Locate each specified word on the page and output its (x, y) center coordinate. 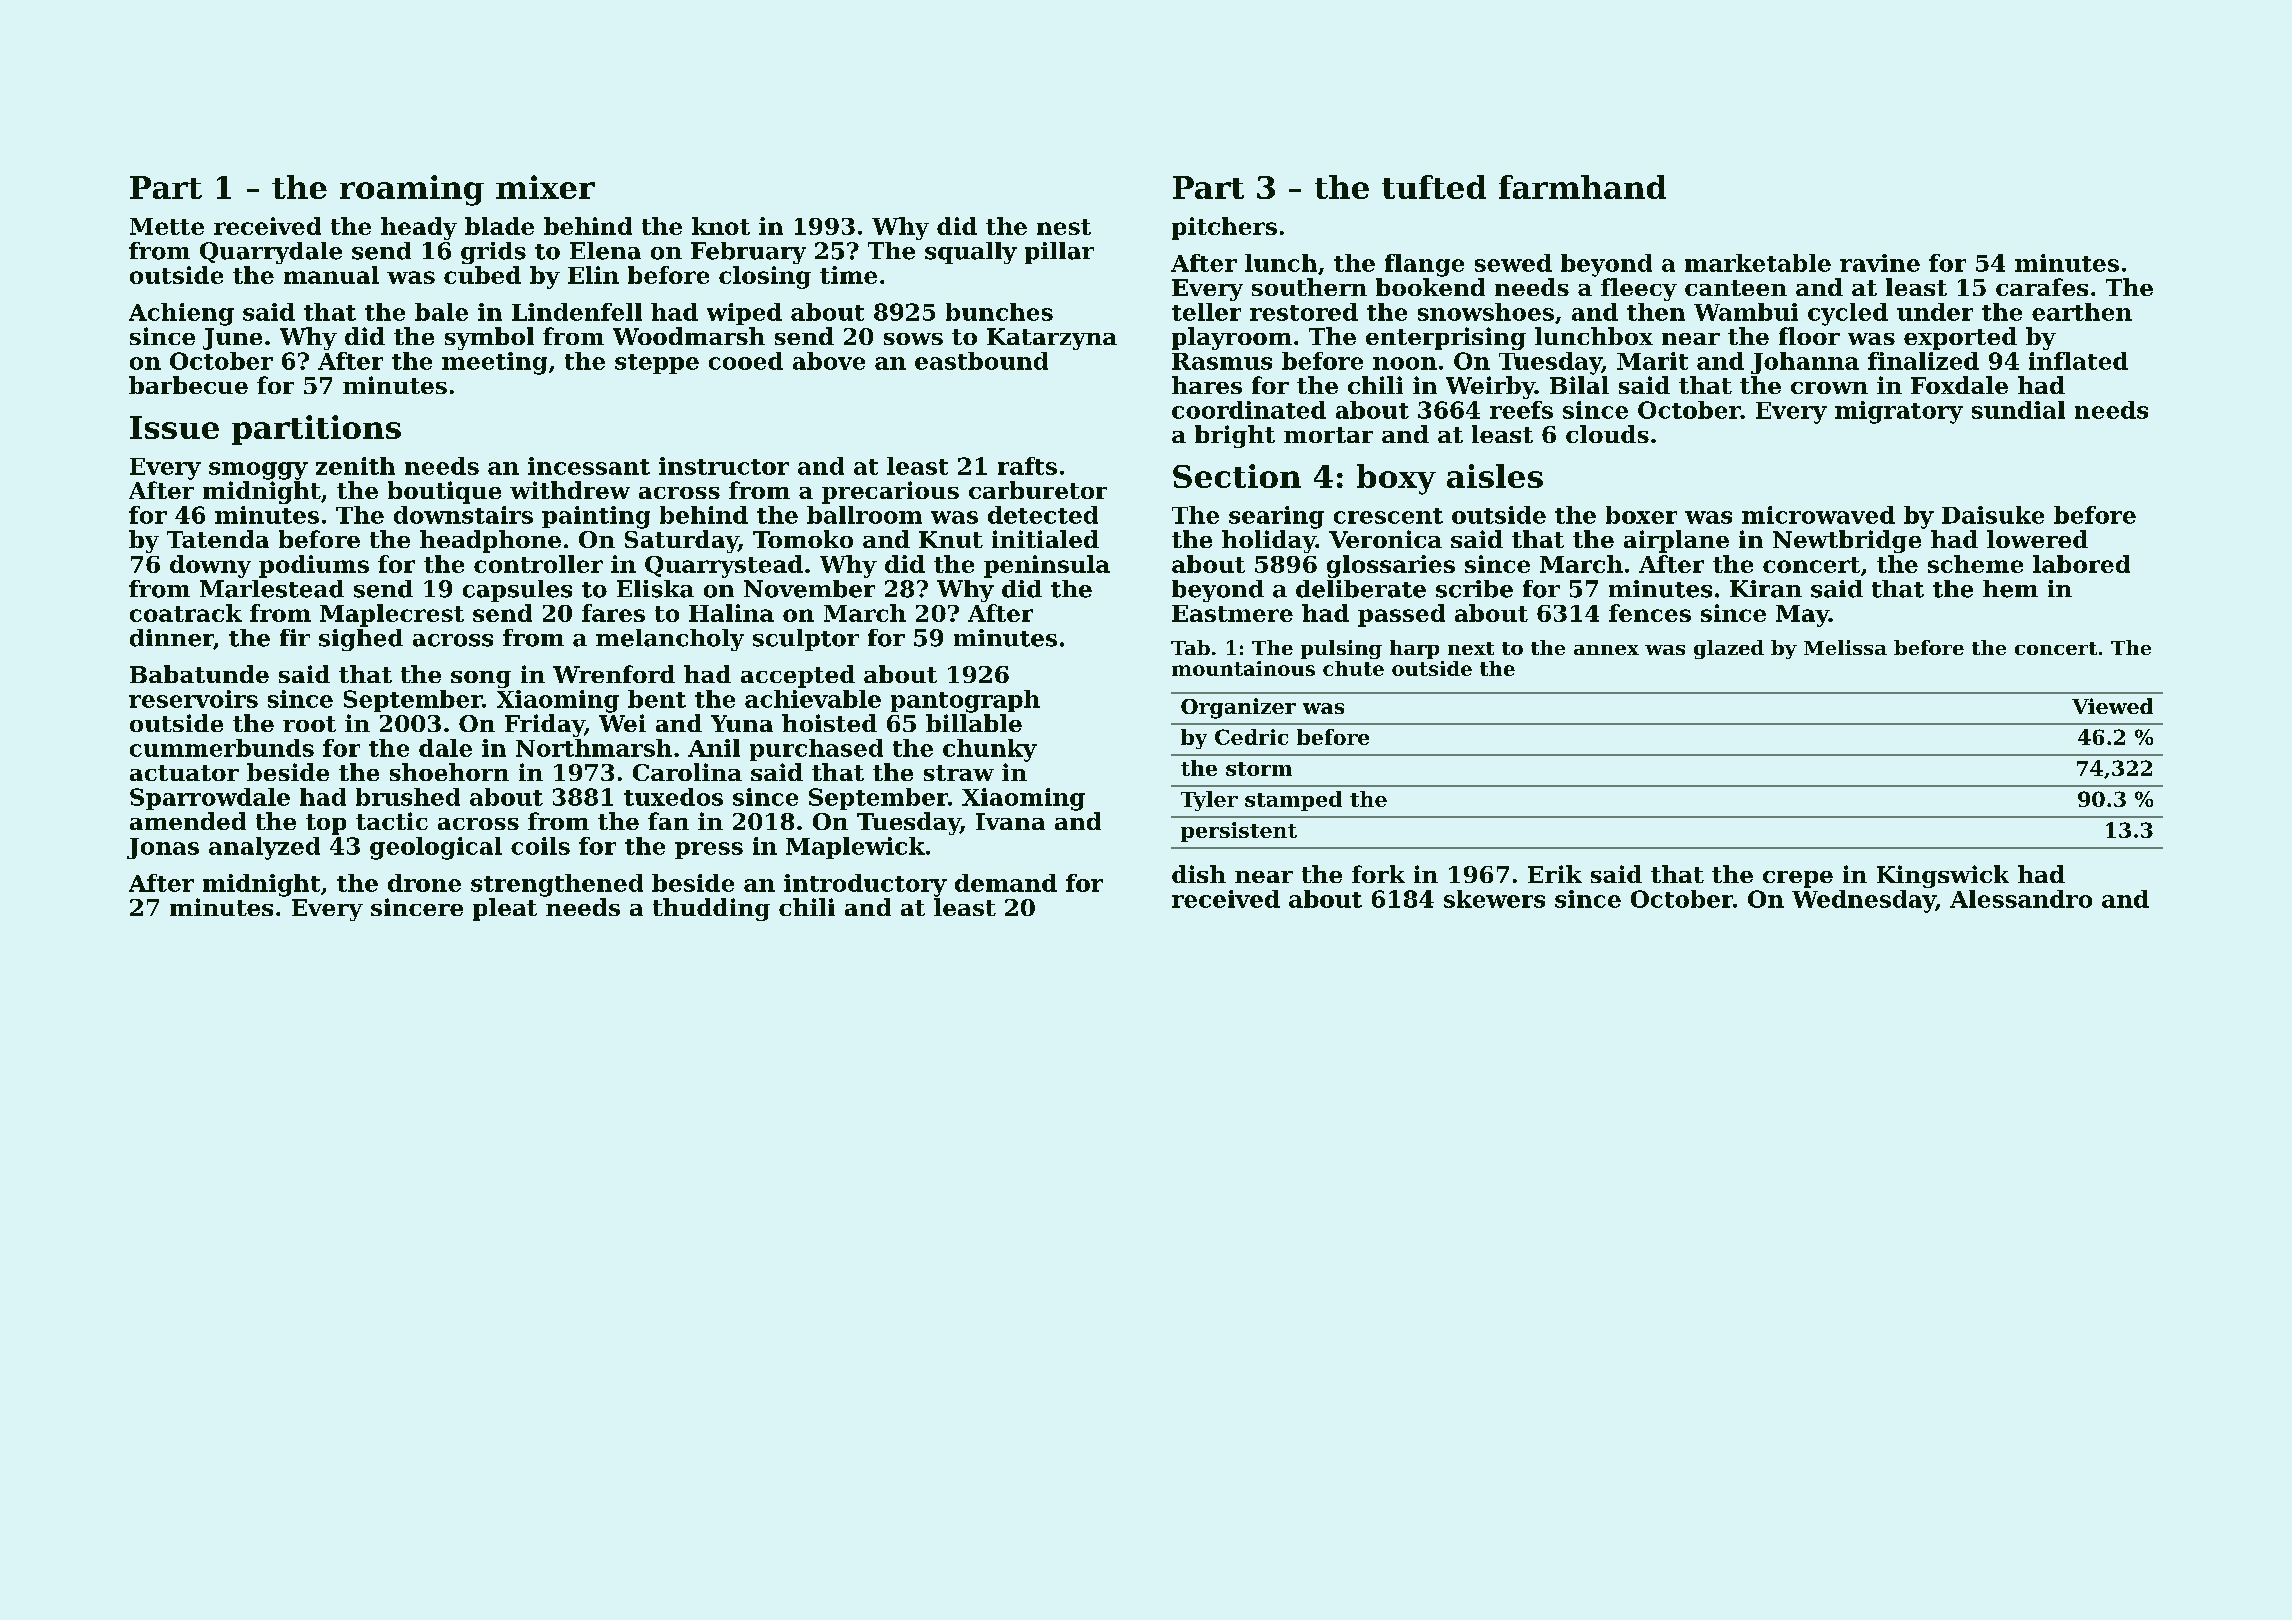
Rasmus (1222, 361)
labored (2081, 564)
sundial (2018, 410)
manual (331, 275)
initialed (1045, 539)
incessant (589, 466)
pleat (505, 909)
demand (1006, 883)
